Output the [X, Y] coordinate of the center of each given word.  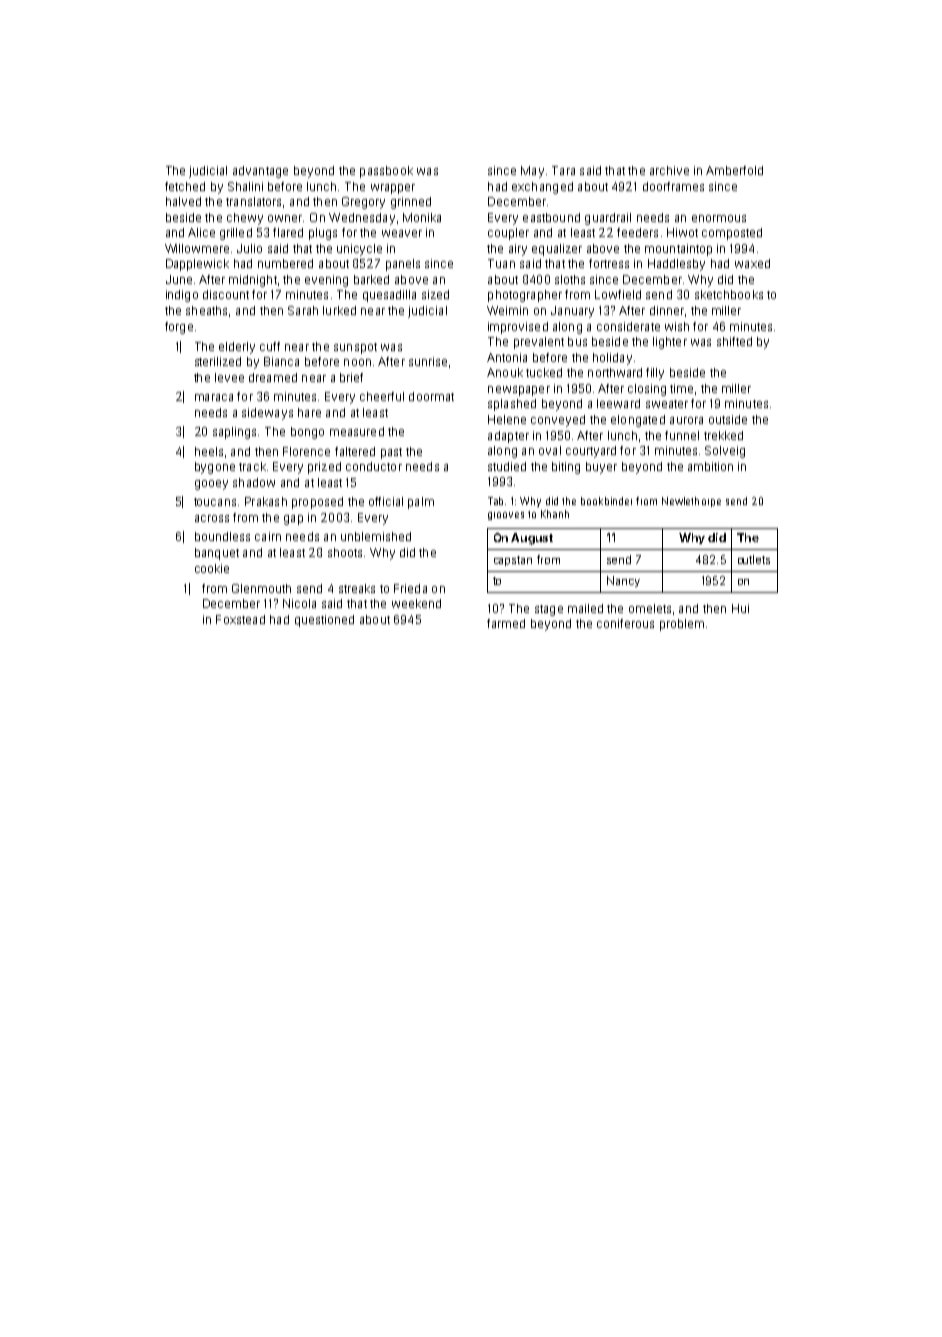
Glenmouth [261, 588]
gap [293, 520]
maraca [214, 397]
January [572, 312]
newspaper [519, 391]
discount [226, 294]
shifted [734, 341]
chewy [245, 219]
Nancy [623, 581]
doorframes [673, 186]
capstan [513, 561]
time [681, 388]
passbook [386, 172]
